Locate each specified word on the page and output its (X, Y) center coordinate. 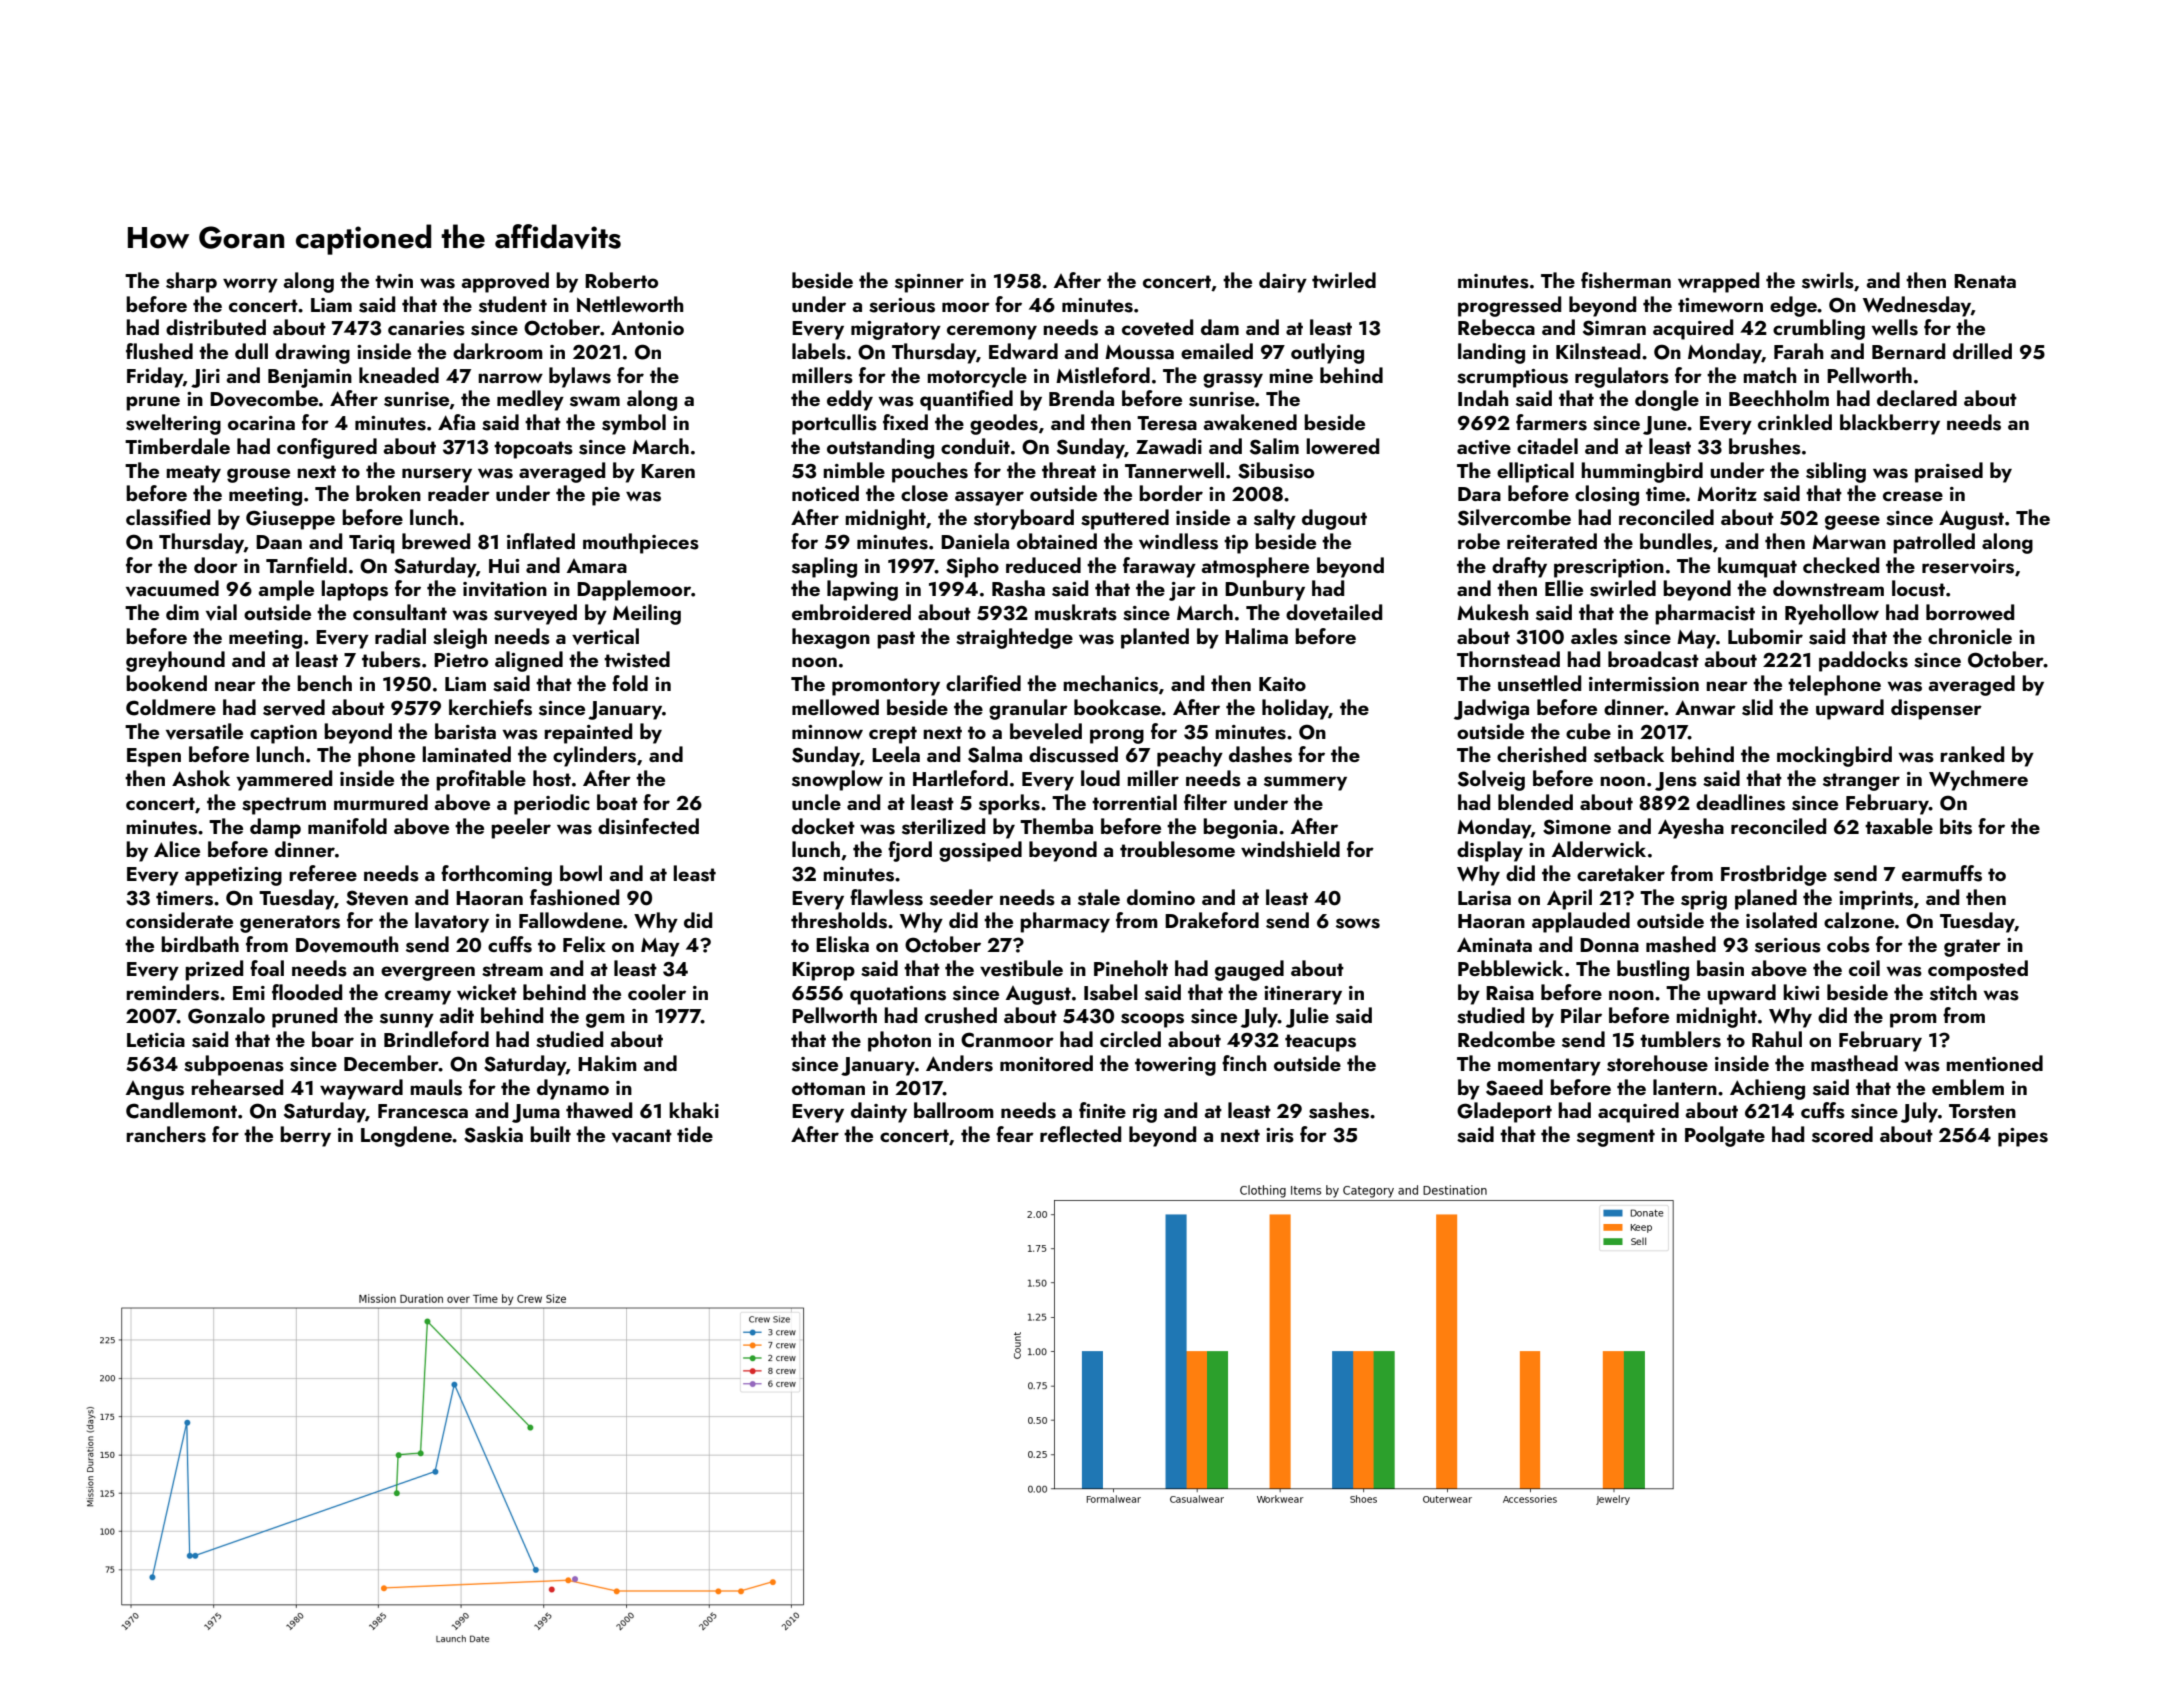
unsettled (1539, 683)
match (1770, 375)
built (550, 1134)
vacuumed (172, 588)
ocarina (261, 423)
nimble (854, 470)
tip (1236, 544)
